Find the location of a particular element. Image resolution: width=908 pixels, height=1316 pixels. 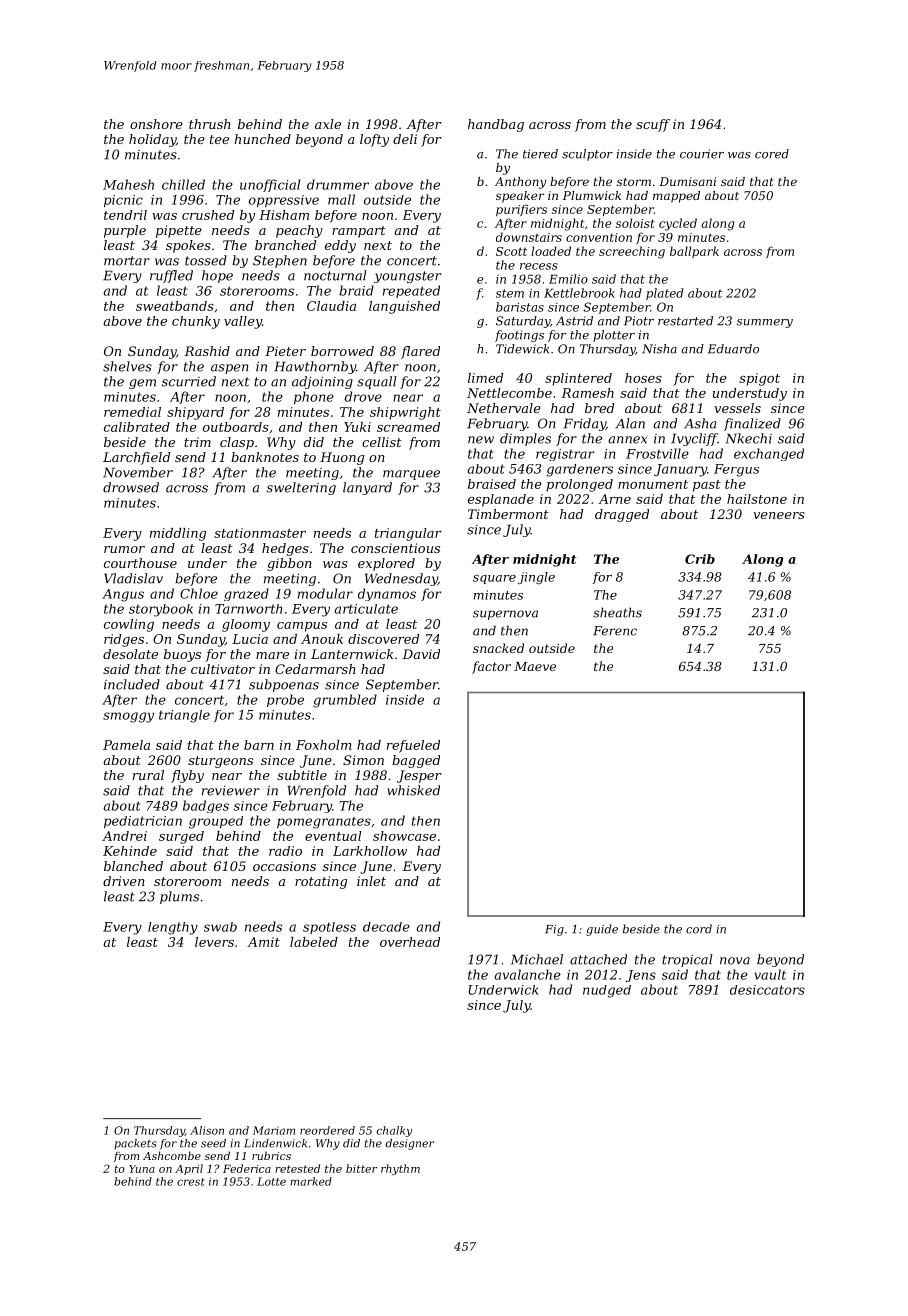

repeated is located at coordinates (411, 291).
